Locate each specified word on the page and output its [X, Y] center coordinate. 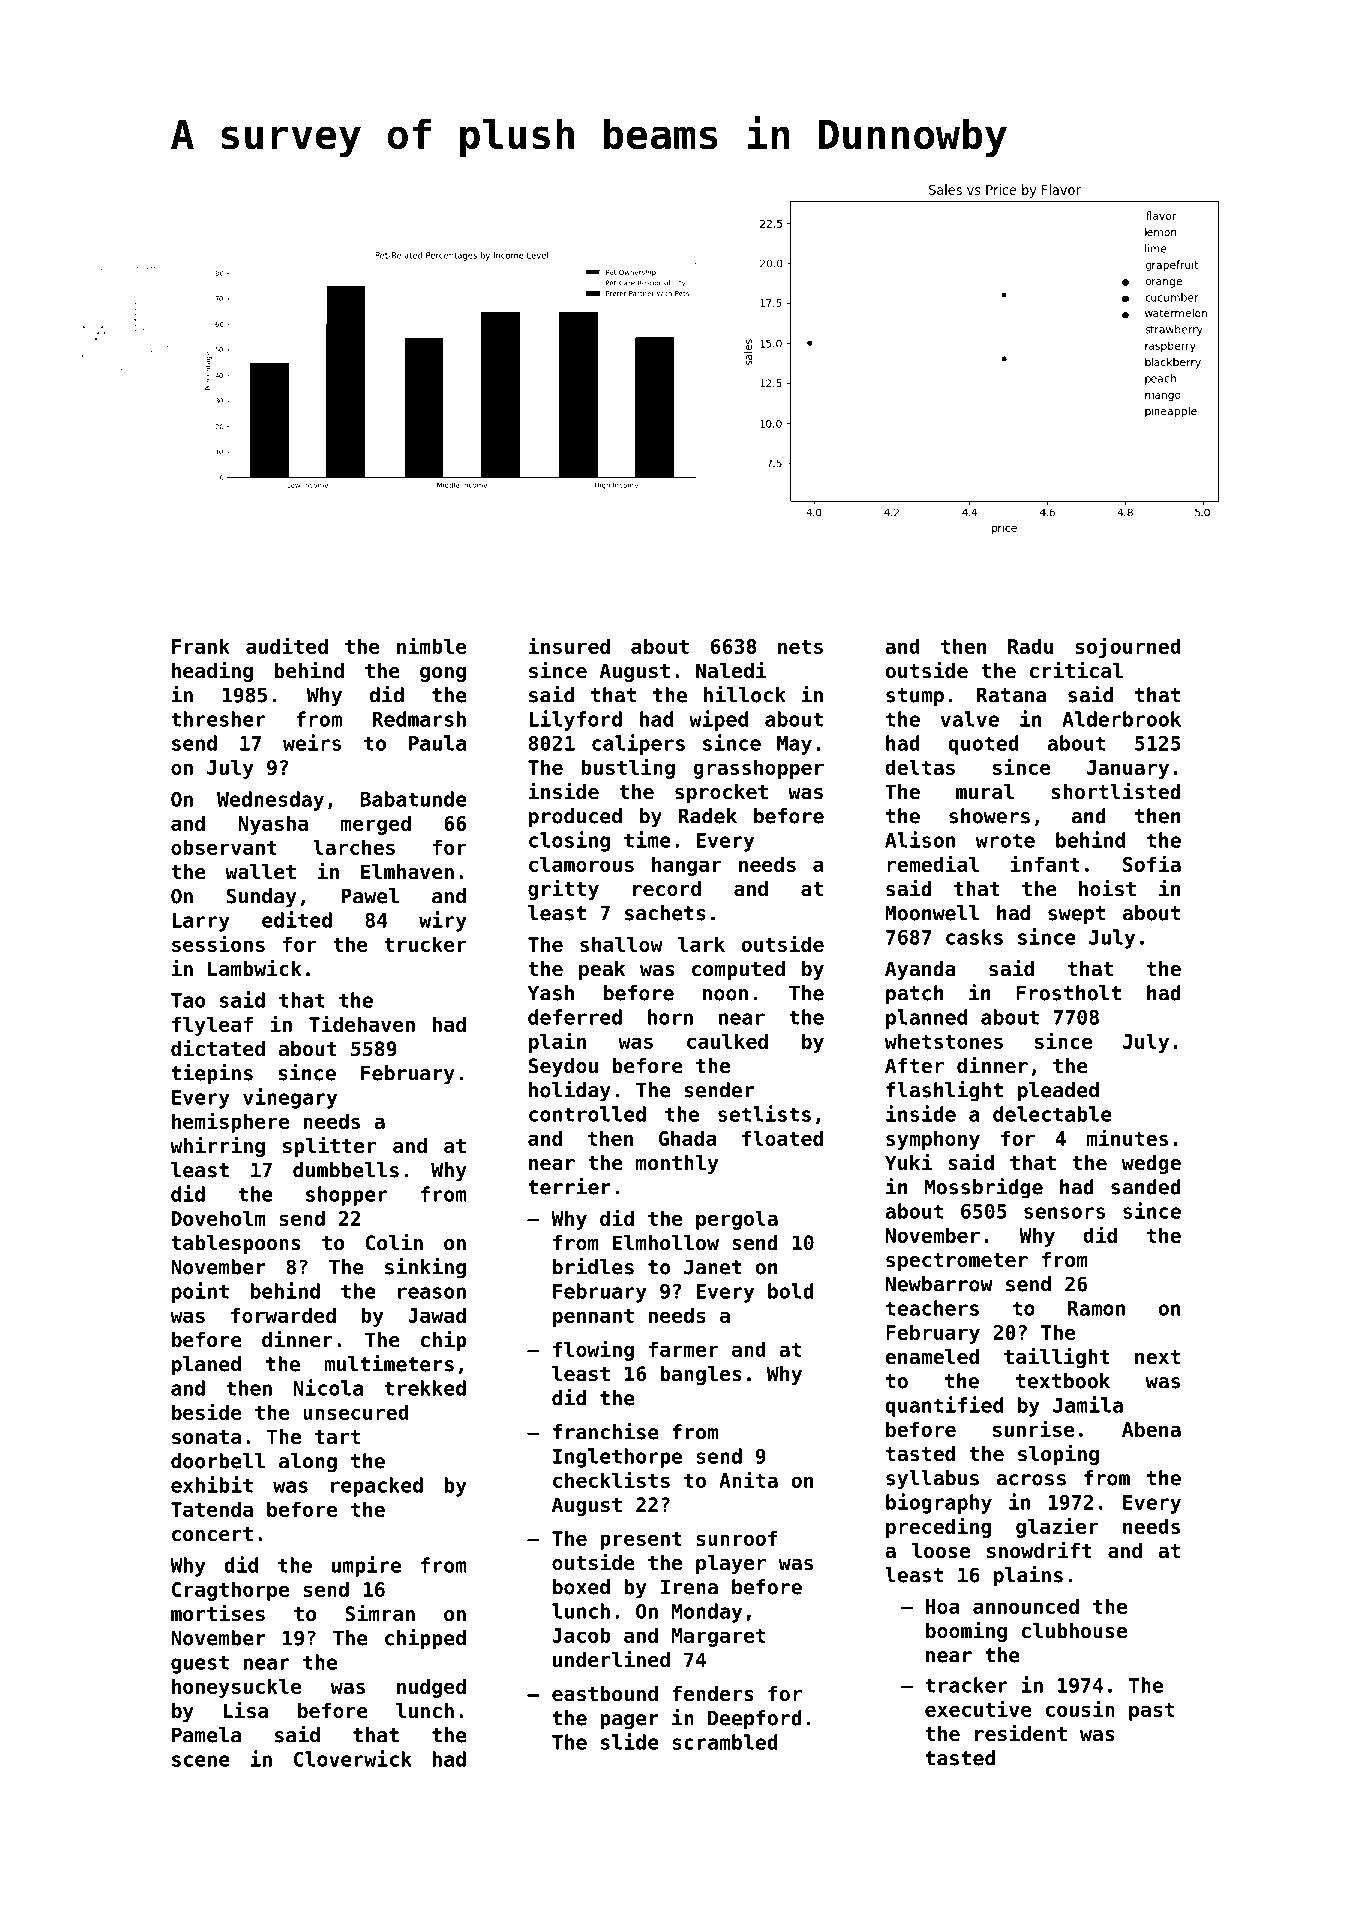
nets [800, 647]
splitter [329, 1147]
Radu [1030, 646]
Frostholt [1068, 993]
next [1157, 1357]
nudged [431, 1688]
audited [287, 645]
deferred [575, 1017]
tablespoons [236, 1244]
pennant [593, 1318]
